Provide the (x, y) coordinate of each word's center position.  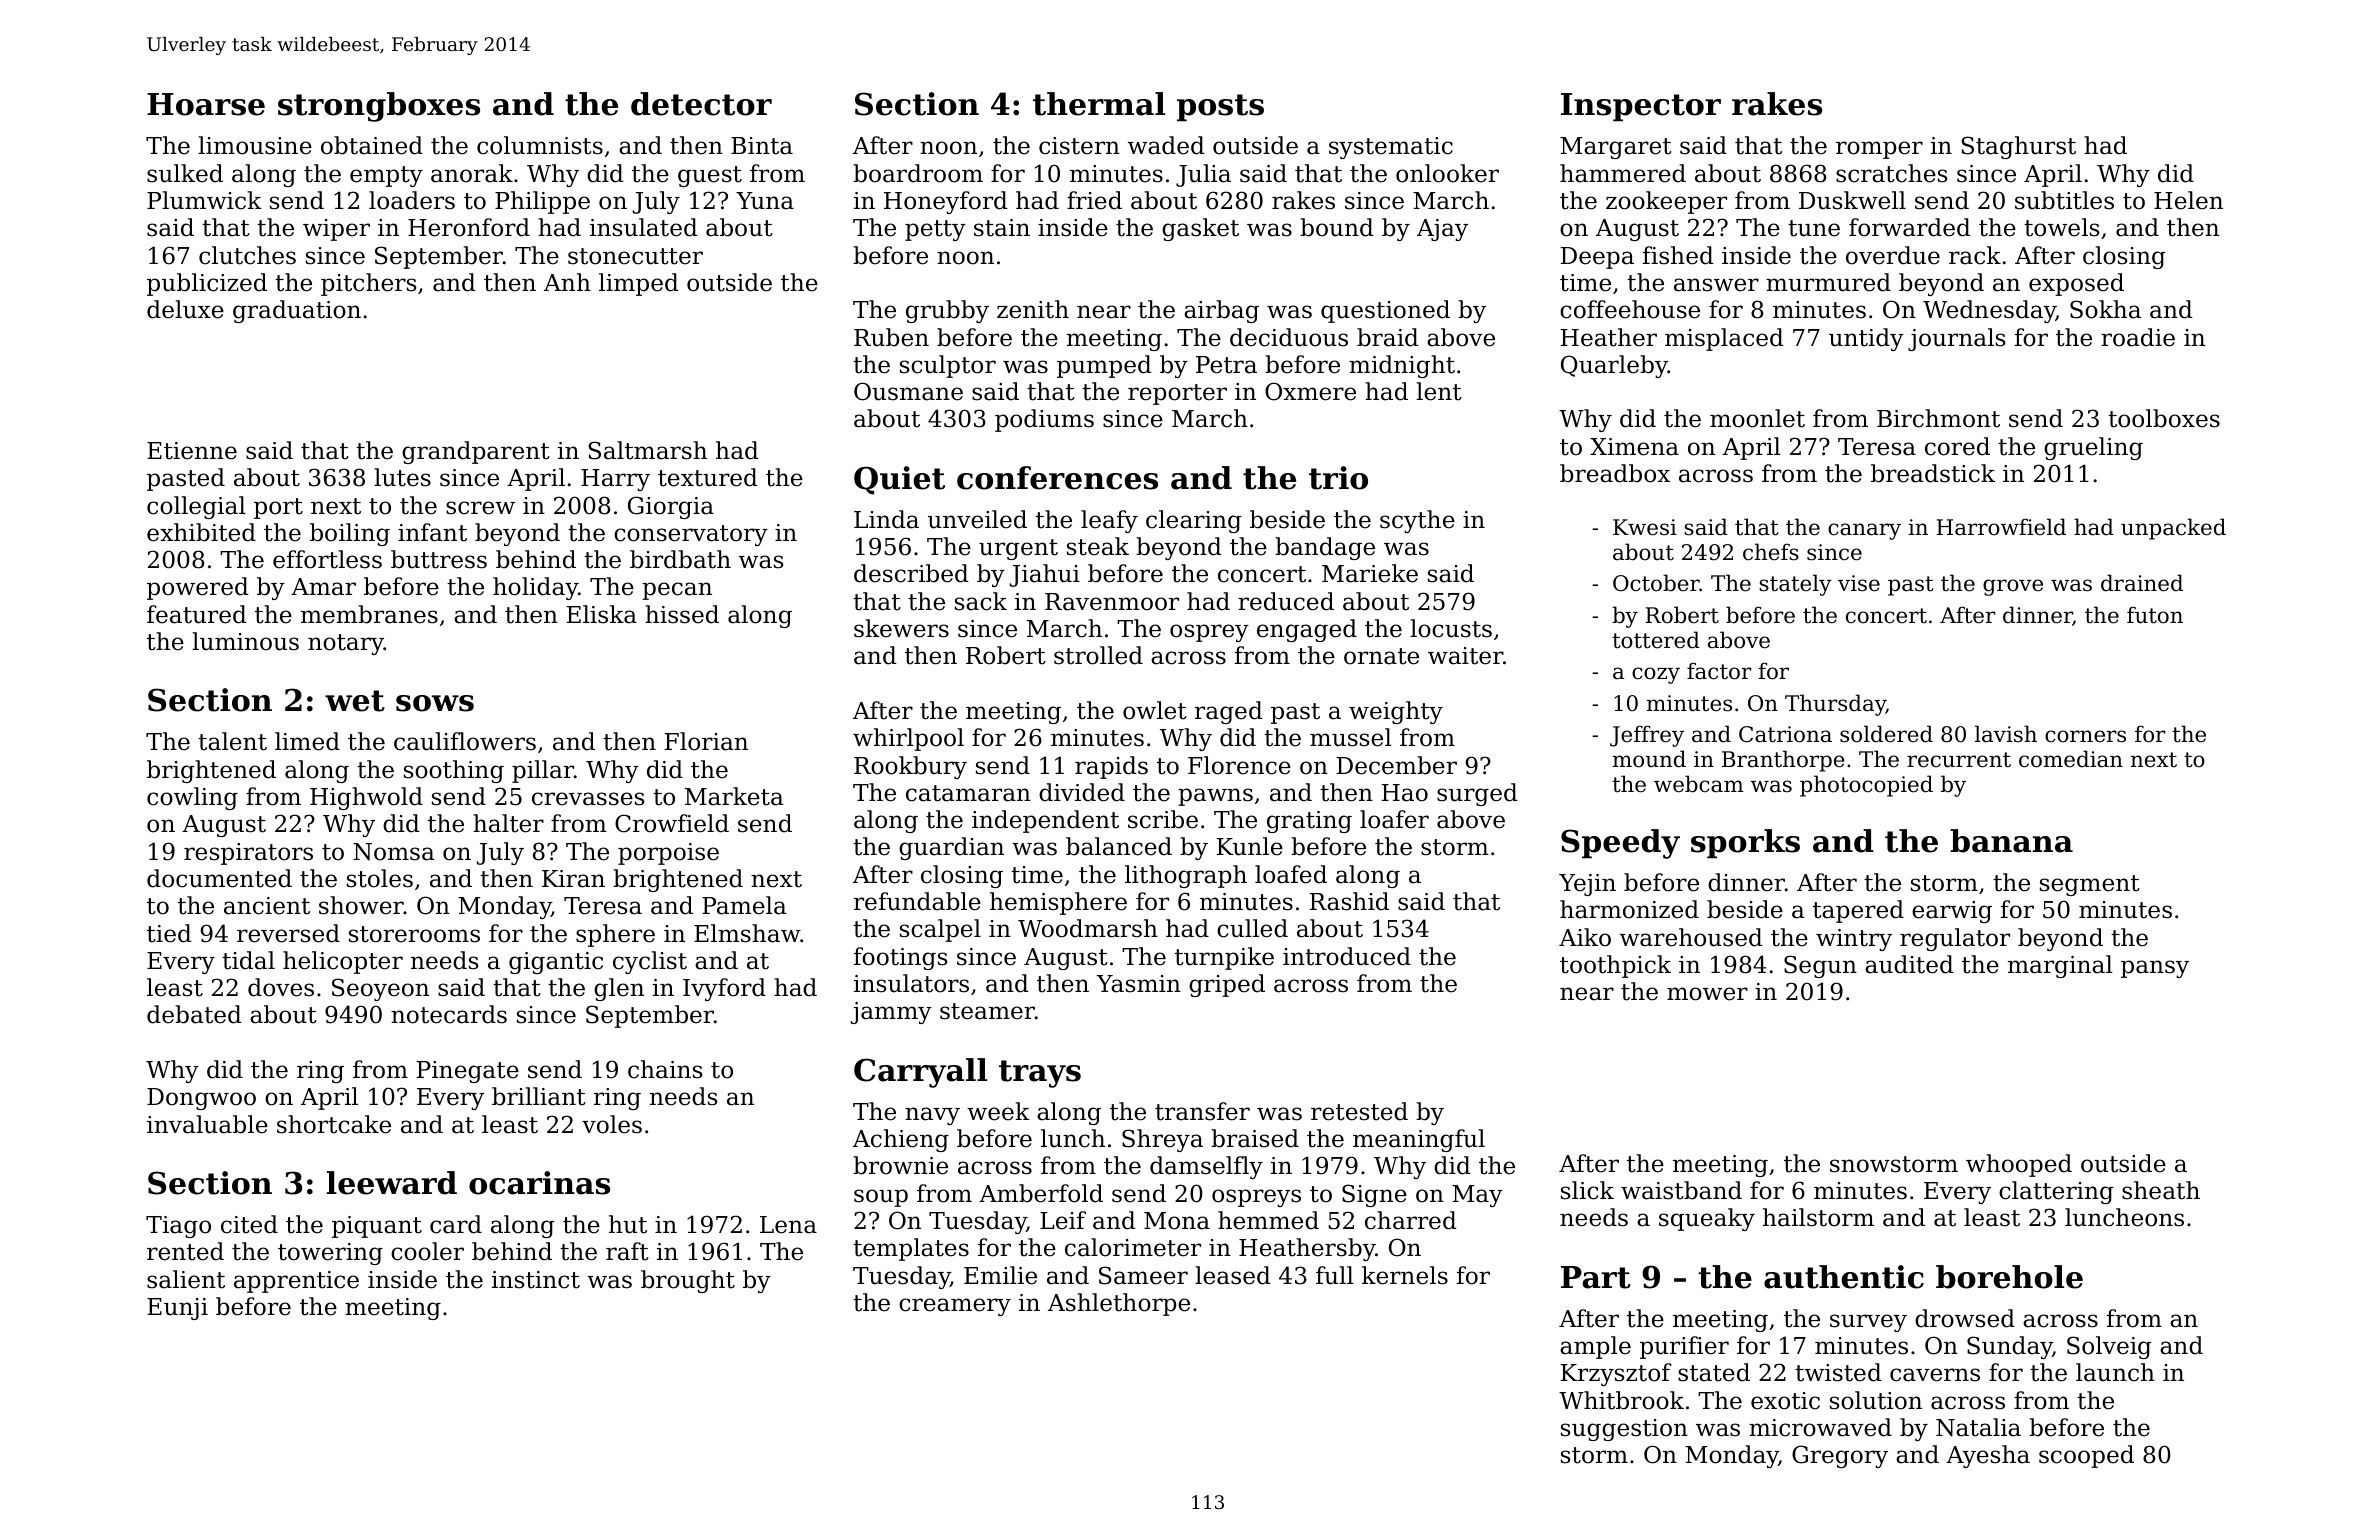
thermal (1099, 104)
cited (249, 1224)
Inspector (1641, 107)
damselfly (1206, 1167)
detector (701, 104)
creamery (955, 1307)
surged (1477, 794)
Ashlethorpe (1119, 1304)
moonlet (1757, 418)
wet (355, 701)
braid (1388, 337)
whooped (2019, 1165)
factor (1719, 671)
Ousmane (908, 391)
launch (2115, 1372)
